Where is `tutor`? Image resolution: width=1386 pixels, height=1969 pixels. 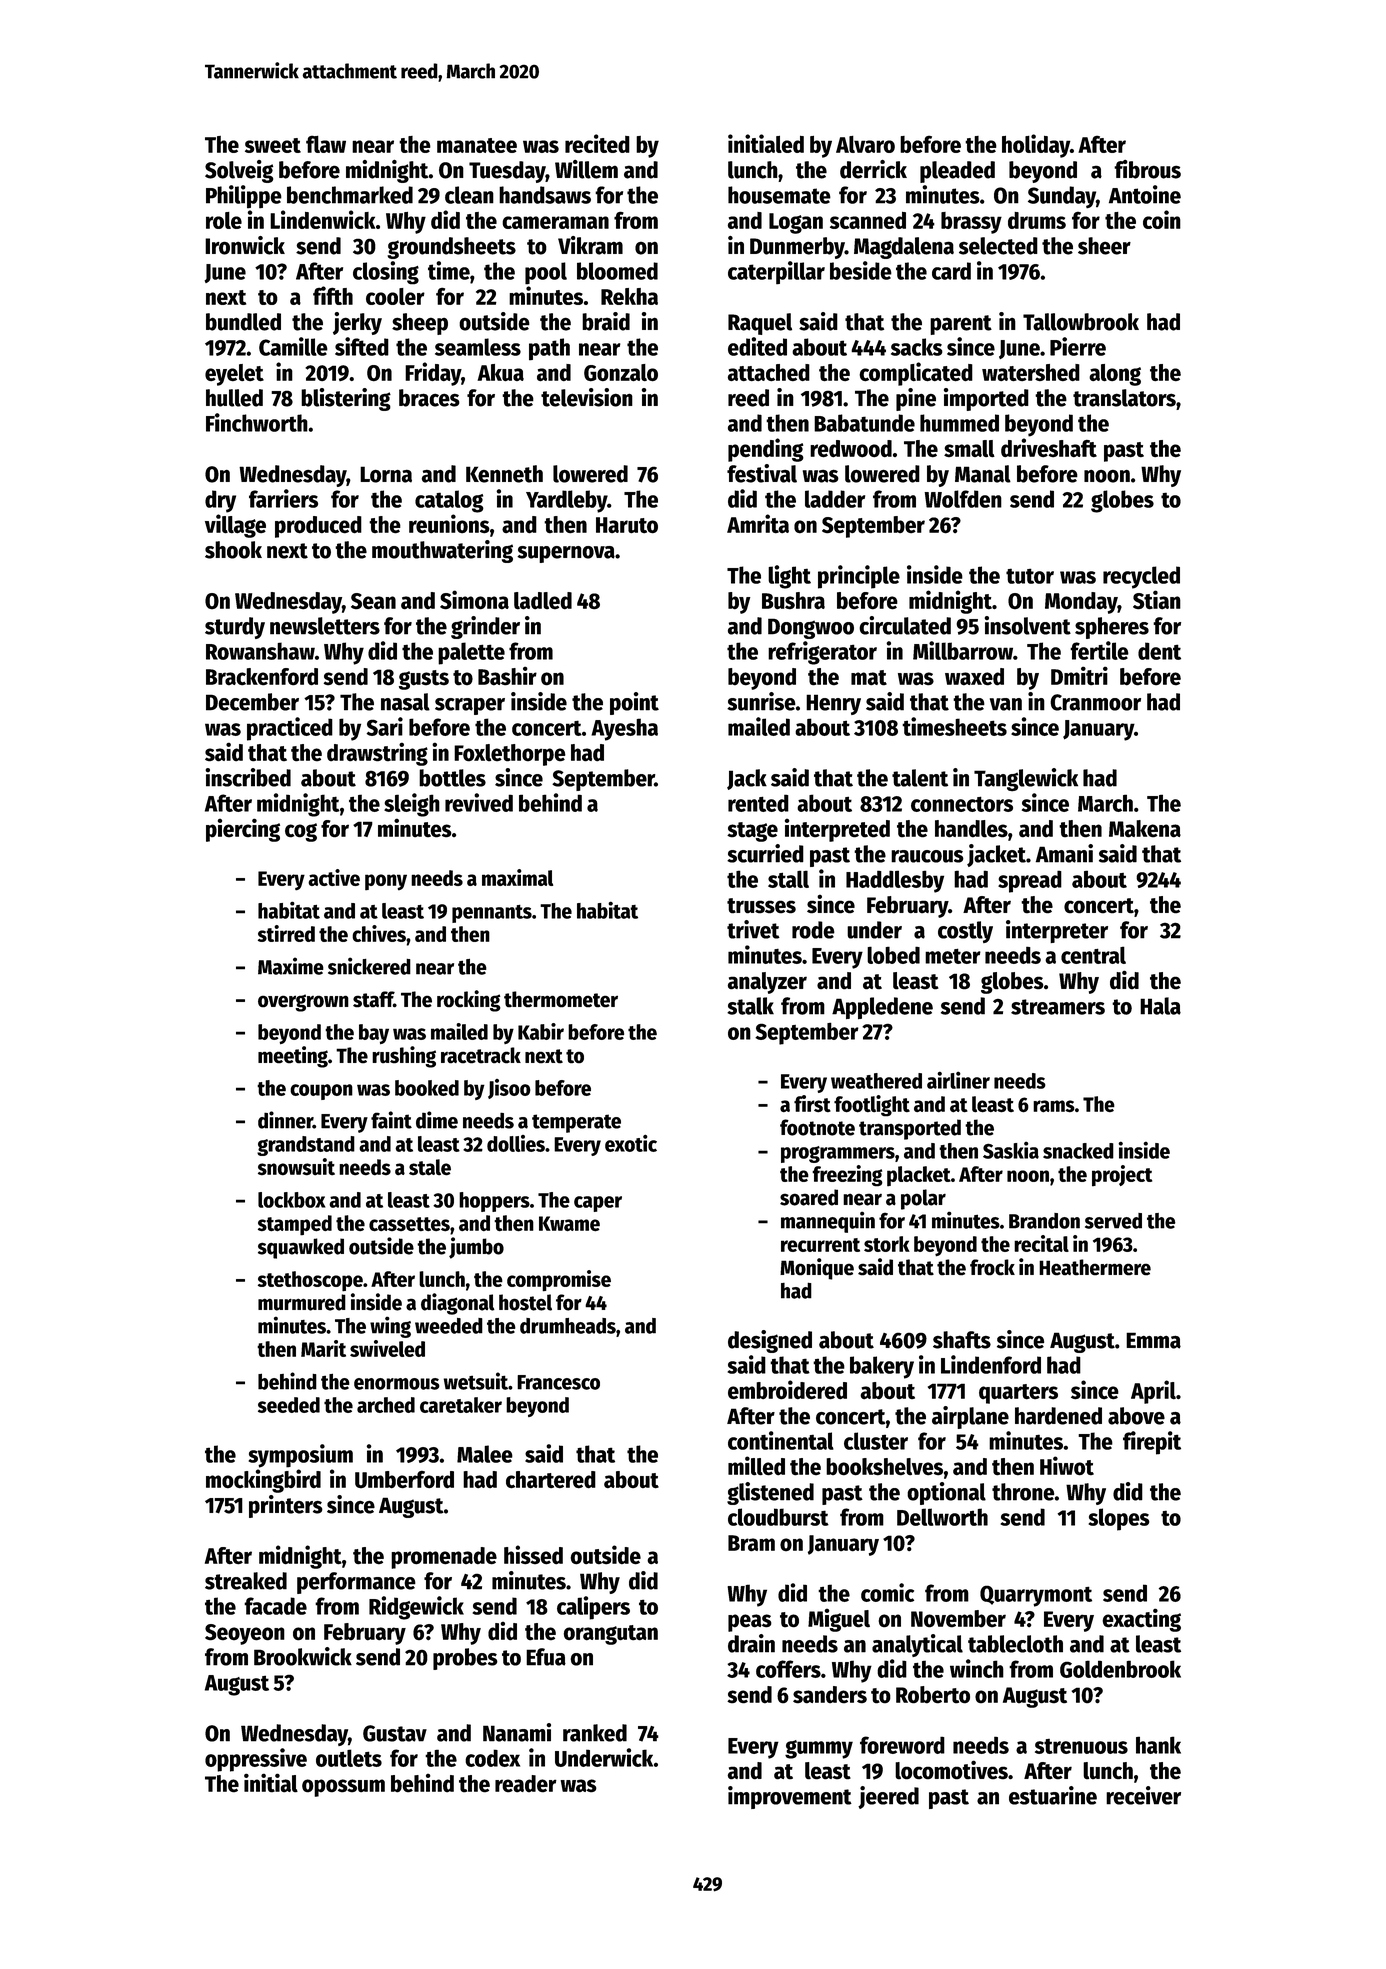
tutor is located at coordinates (1030, 576).
